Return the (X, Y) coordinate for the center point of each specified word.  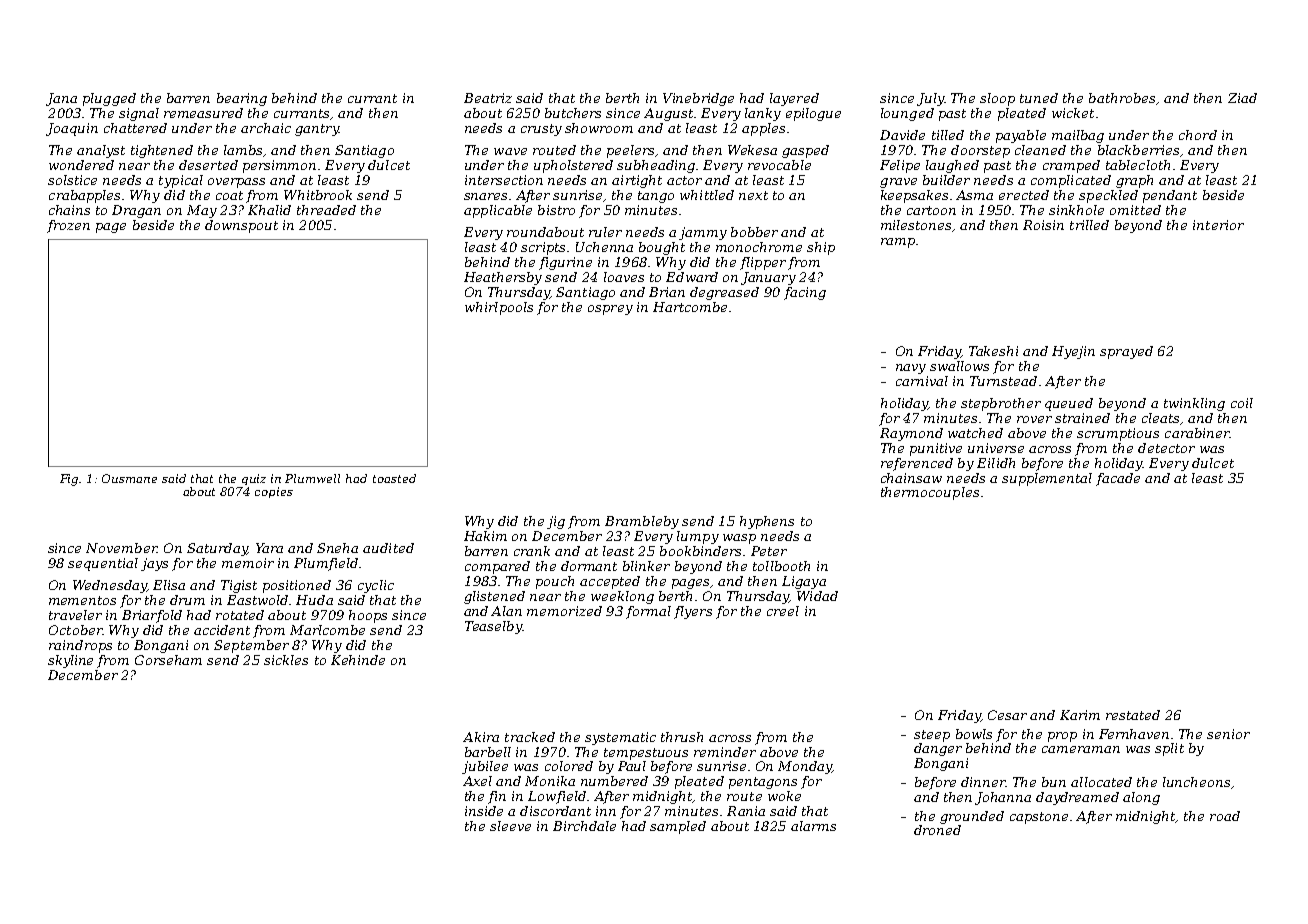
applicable (498, 211)
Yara (269, 548)
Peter (769, 551)
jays (154, 564)
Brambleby (642, 522)
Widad (817, 596)
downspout (241, 226)
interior (1218, 225)
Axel (477, 781)
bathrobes (1122, 98)
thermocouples (930, 493)
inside (484, 811)
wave (510, 151)
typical (181, 181)
